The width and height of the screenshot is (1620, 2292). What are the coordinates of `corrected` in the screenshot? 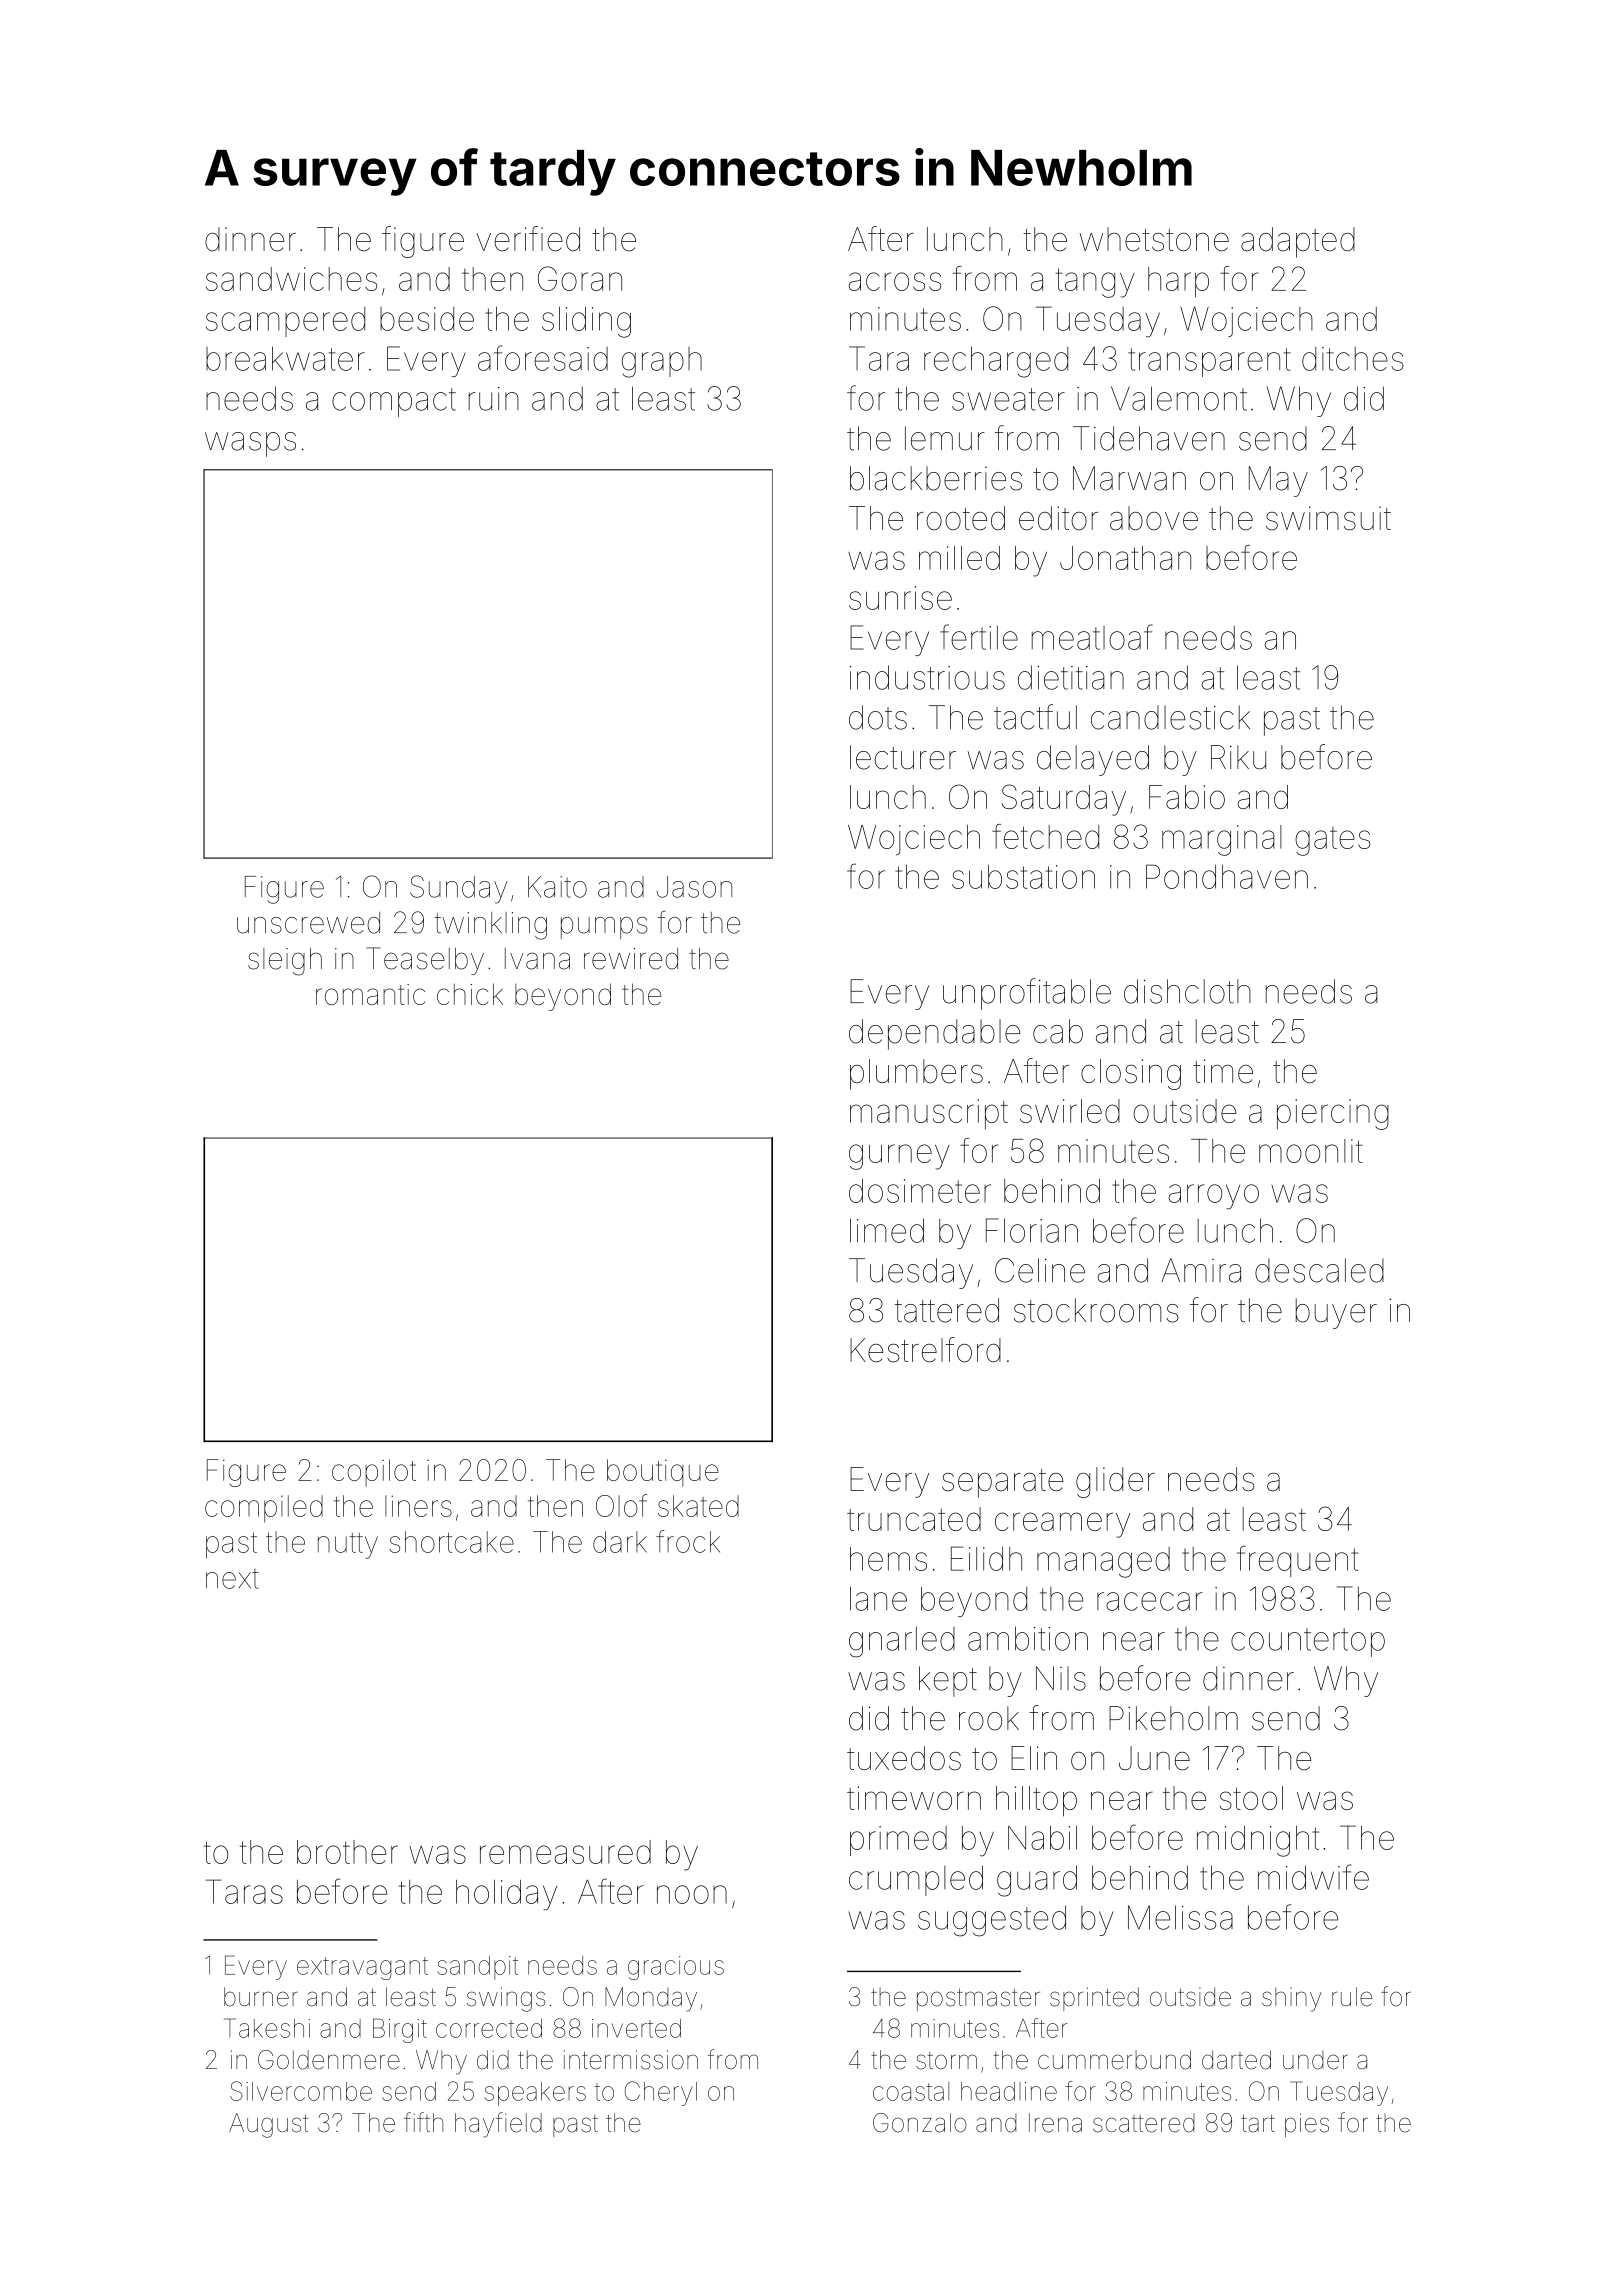 It's located at (489, 2028).
